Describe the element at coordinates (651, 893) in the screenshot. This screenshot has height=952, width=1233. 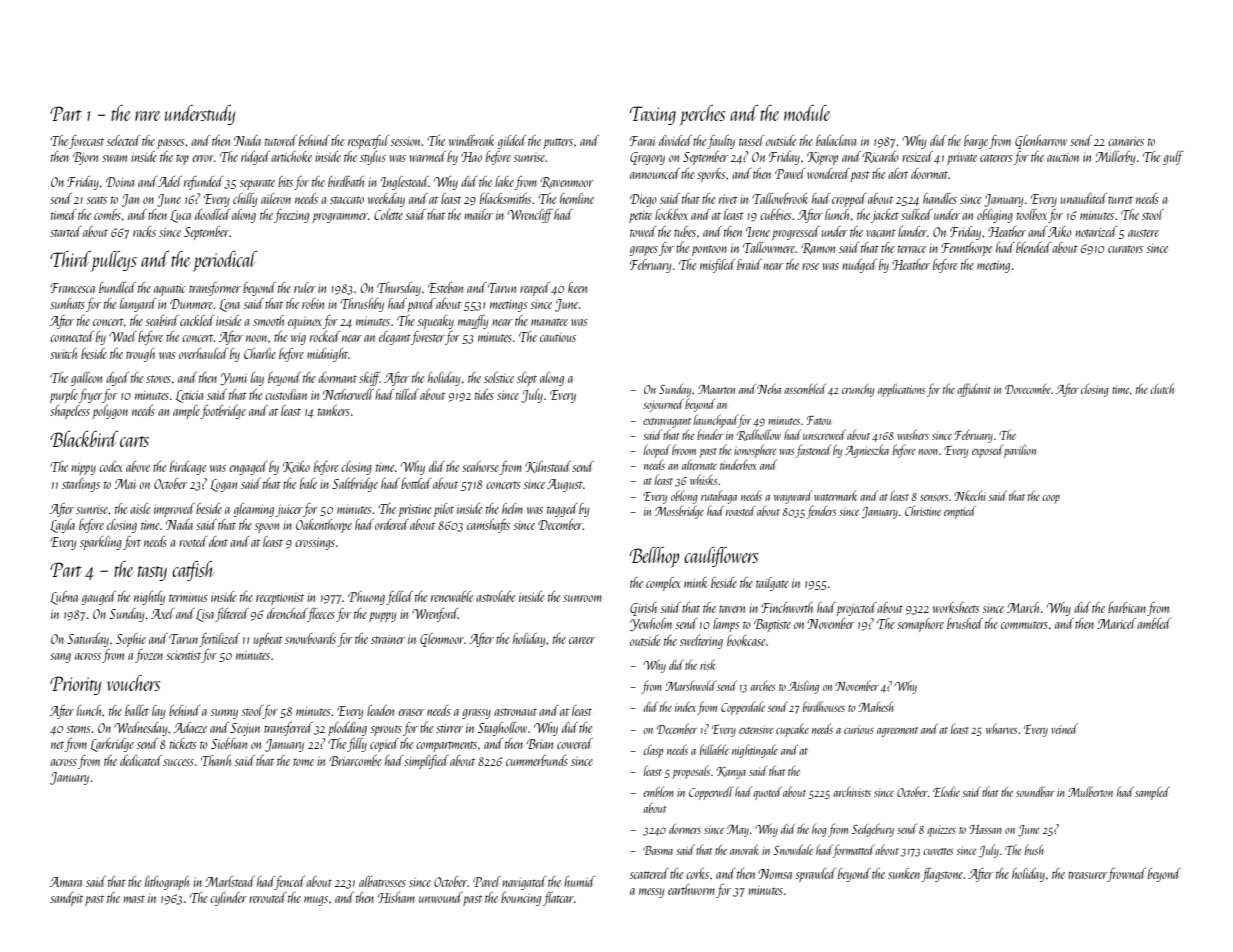
I see `messy` at that location.
